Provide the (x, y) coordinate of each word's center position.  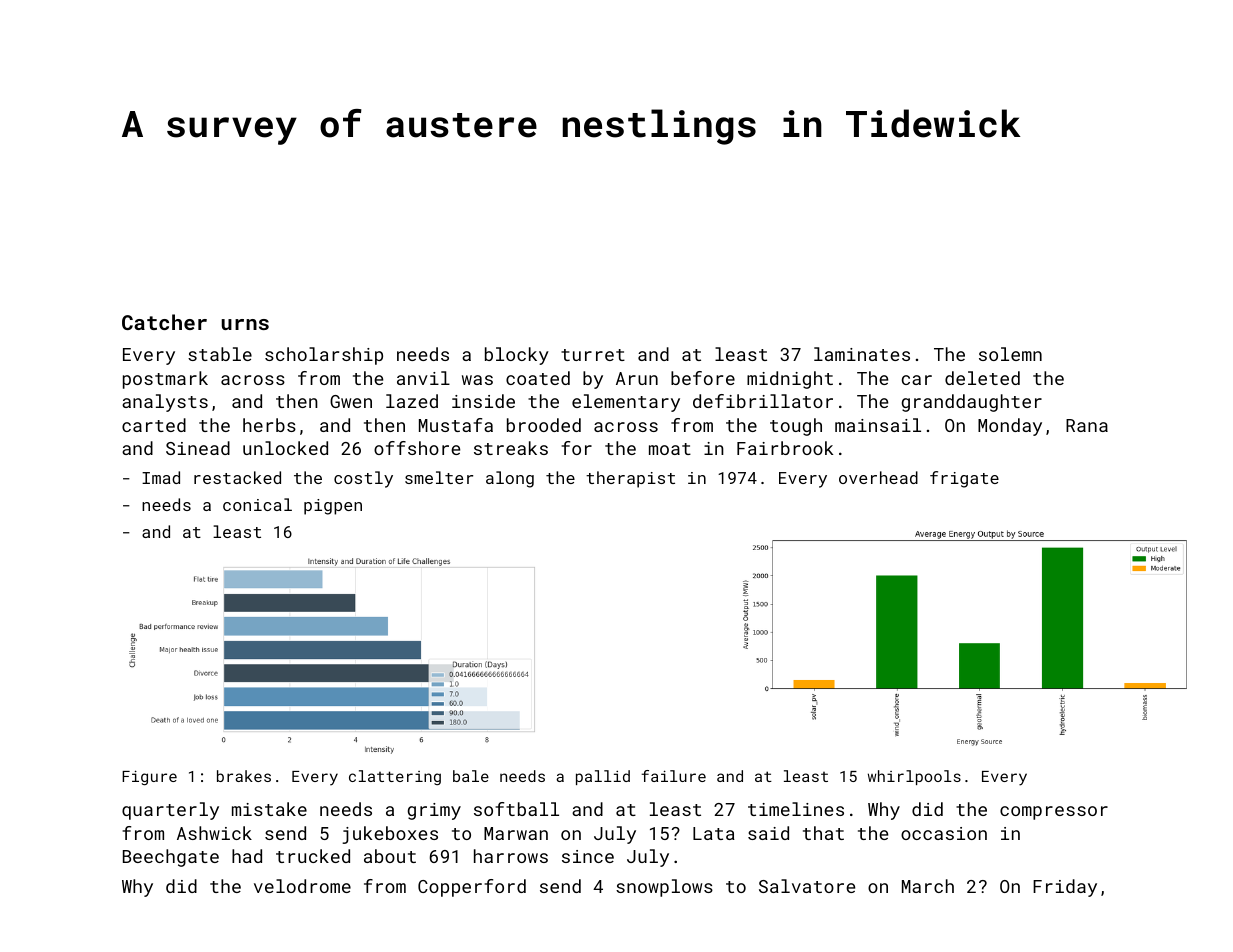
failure (673, 776)
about (390, 856)
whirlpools (914, 777)
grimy (434, 811)
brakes (244, 776)
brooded (544, 425)
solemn (1010, 354)
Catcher (164, 322)
